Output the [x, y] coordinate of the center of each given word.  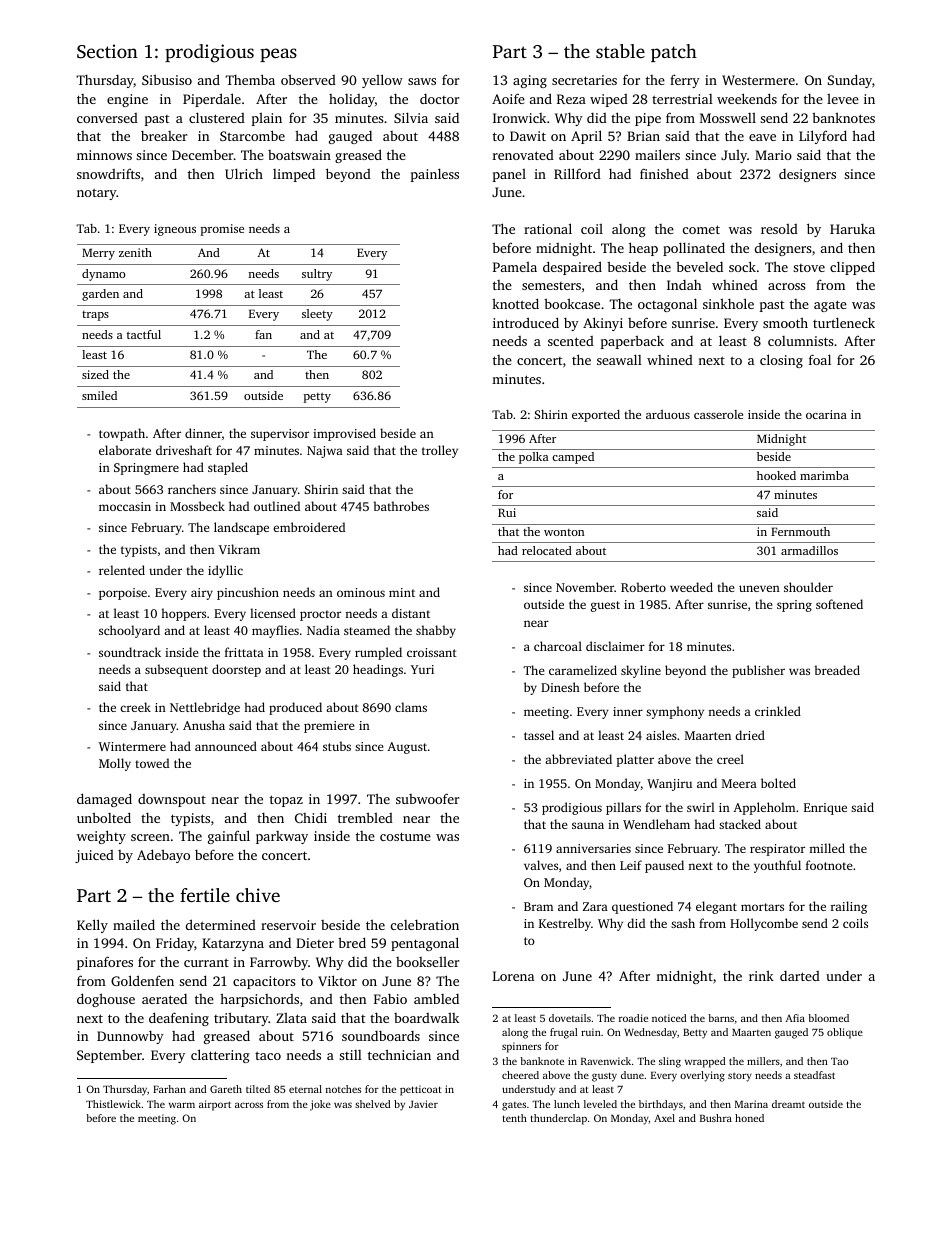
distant [411, 613]
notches [343, 1089]
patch [674, 53]
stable [620, 51]
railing [849, 907]
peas [278, 55]
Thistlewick [113, 1104]
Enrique [825, 809]
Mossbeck [197, 506]
